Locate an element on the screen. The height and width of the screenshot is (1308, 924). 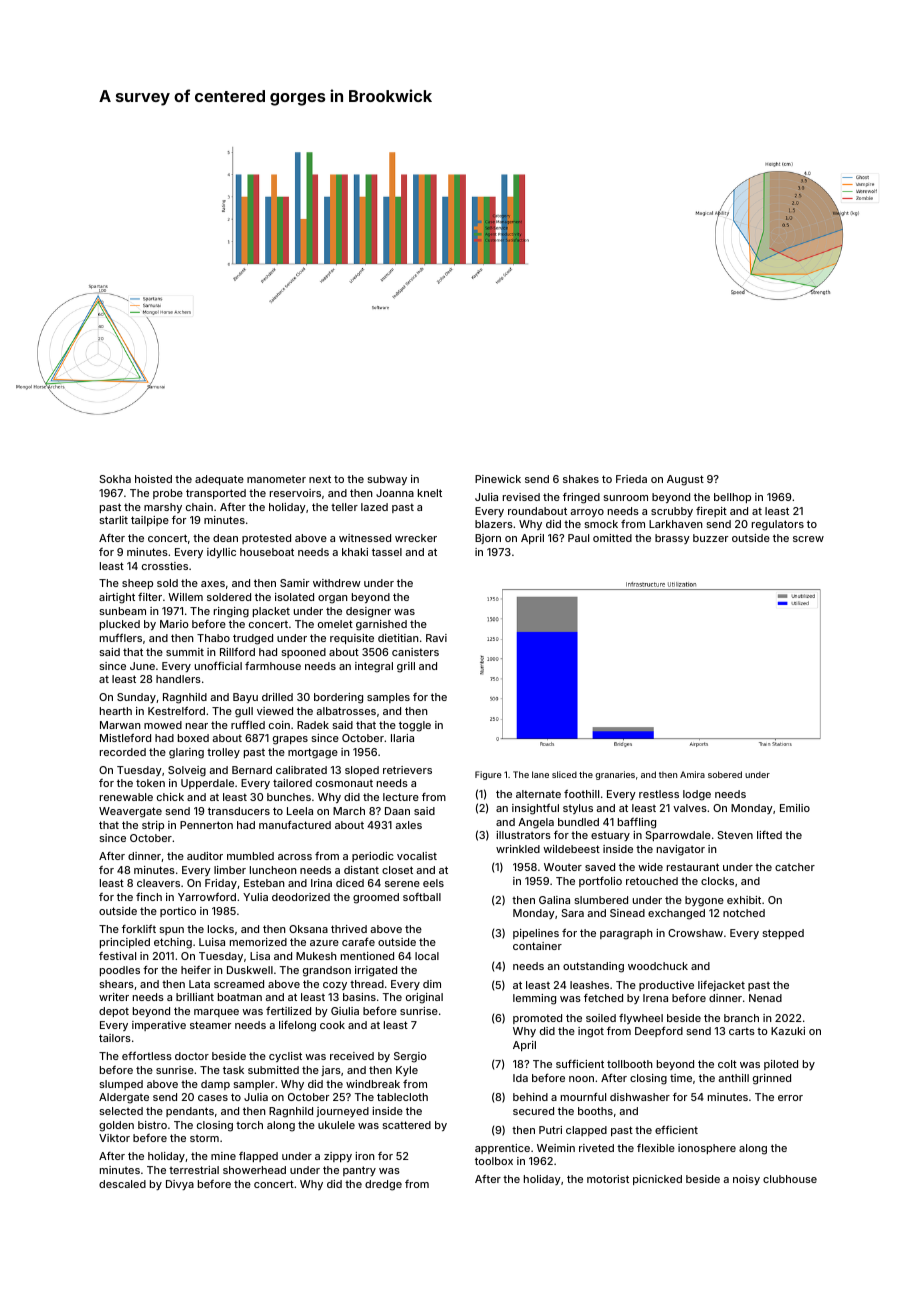
hoisted is located at coordinates (153, 479).
